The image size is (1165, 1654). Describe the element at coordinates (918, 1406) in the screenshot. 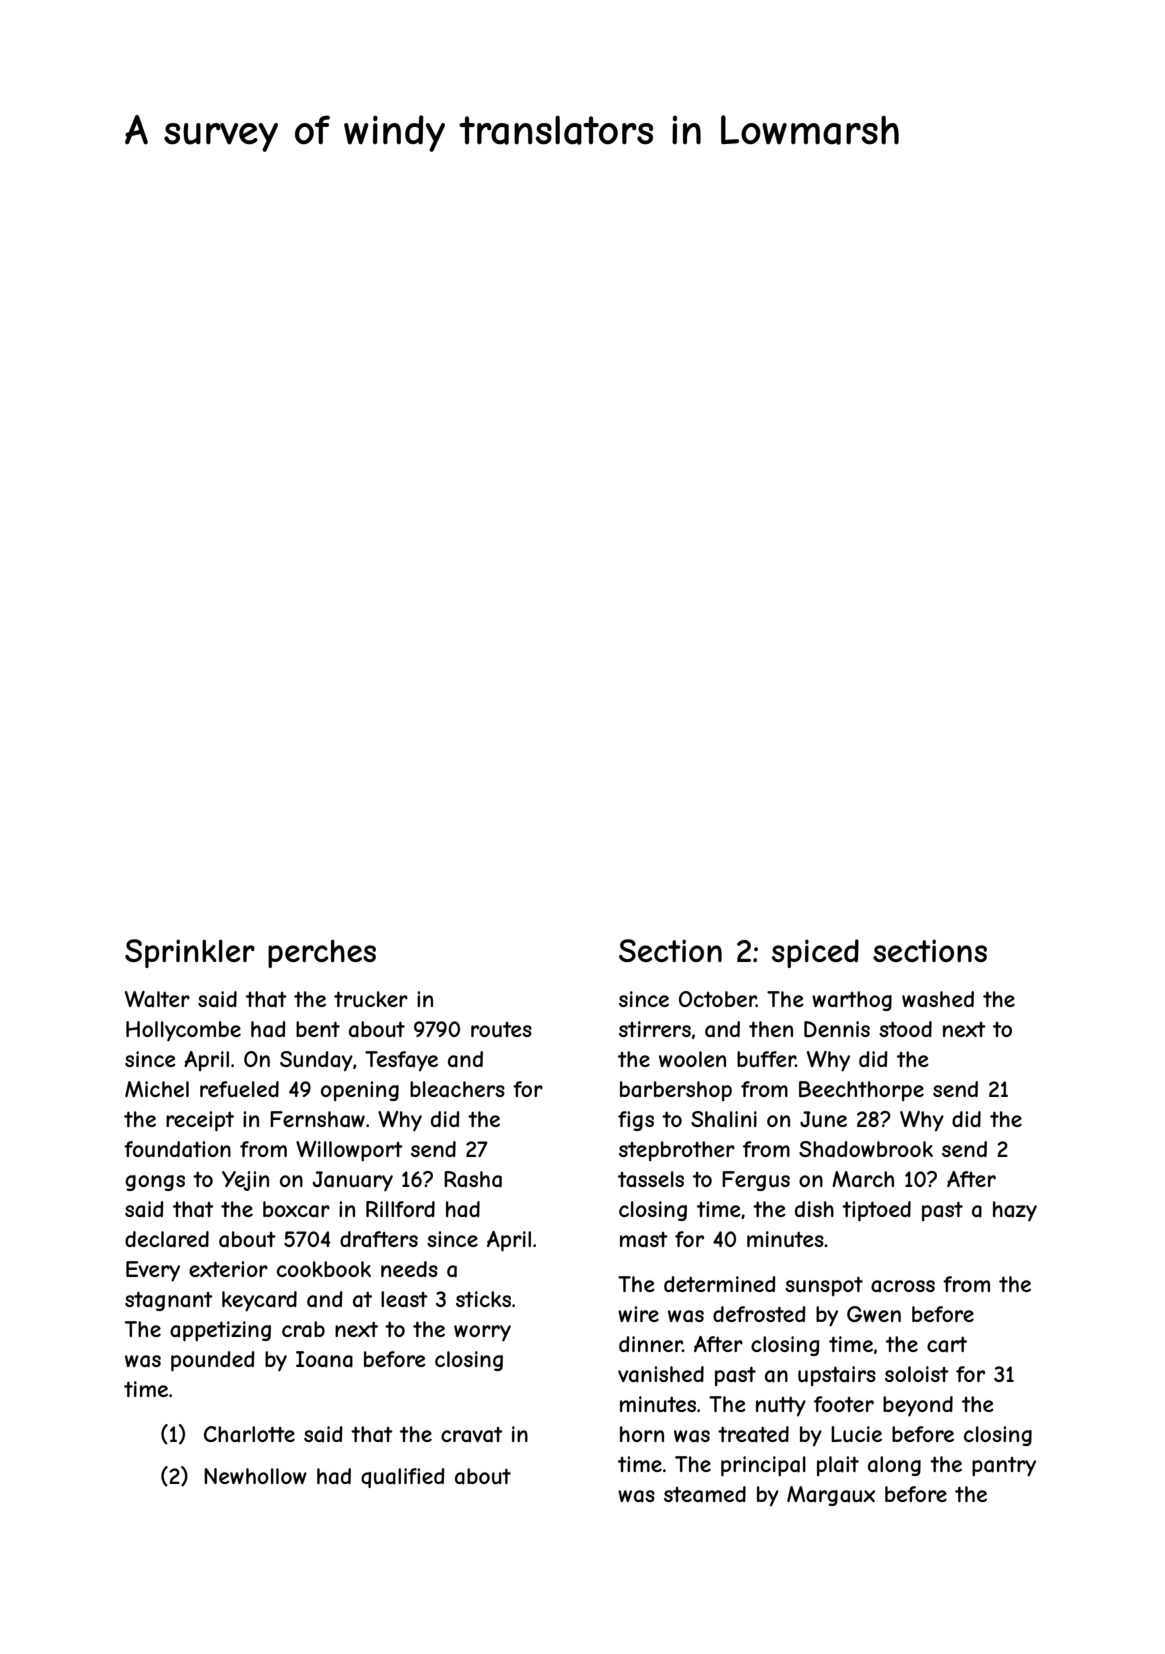

I see `beyond` at that location.
